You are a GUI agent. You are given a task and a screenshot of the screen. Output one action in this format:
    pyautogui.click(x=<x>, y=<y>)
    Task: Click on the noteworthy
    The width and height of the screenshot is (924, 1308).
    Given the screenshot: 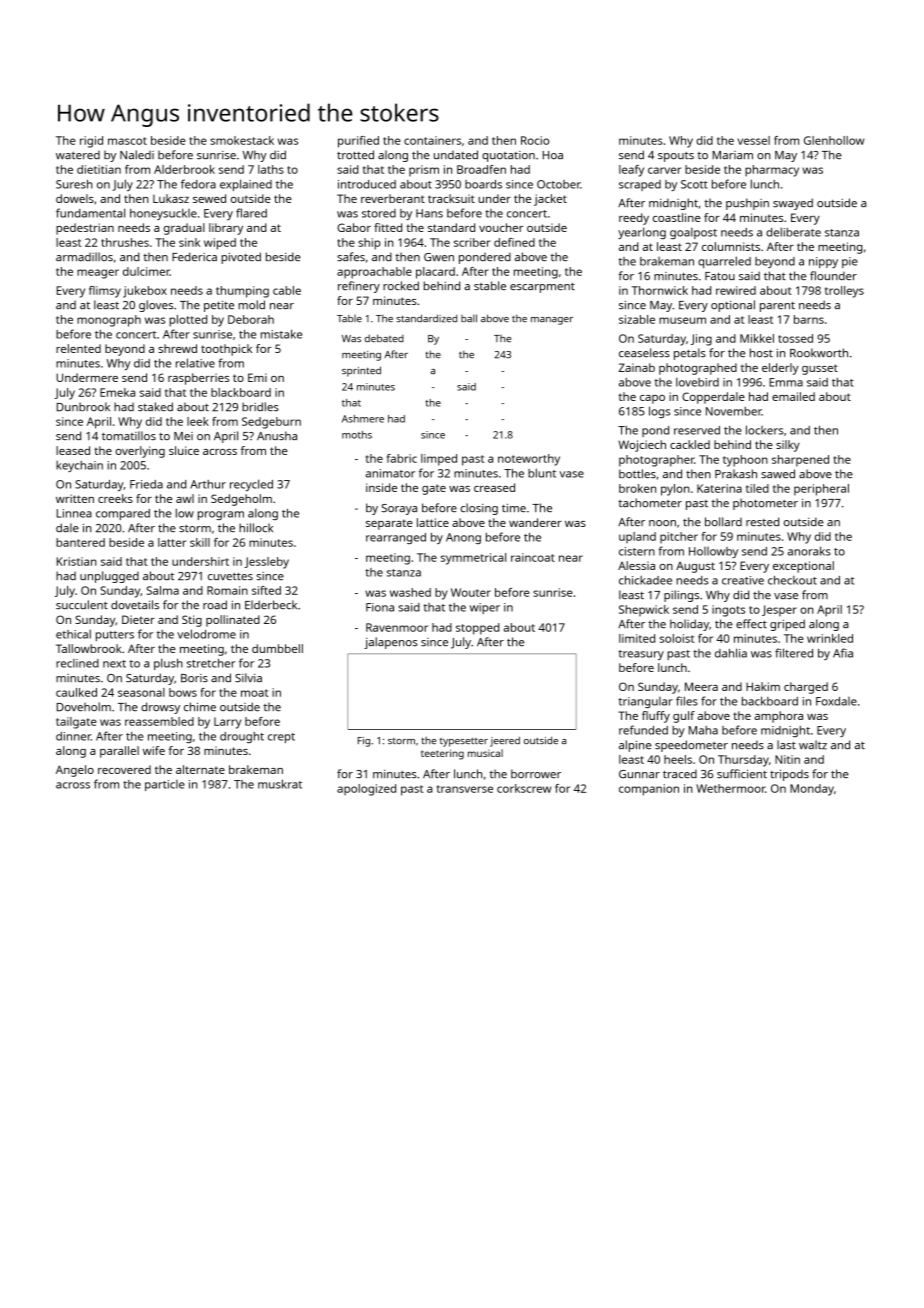 What is the action you would take?
    pyautogui.click(x=529, y=460)
